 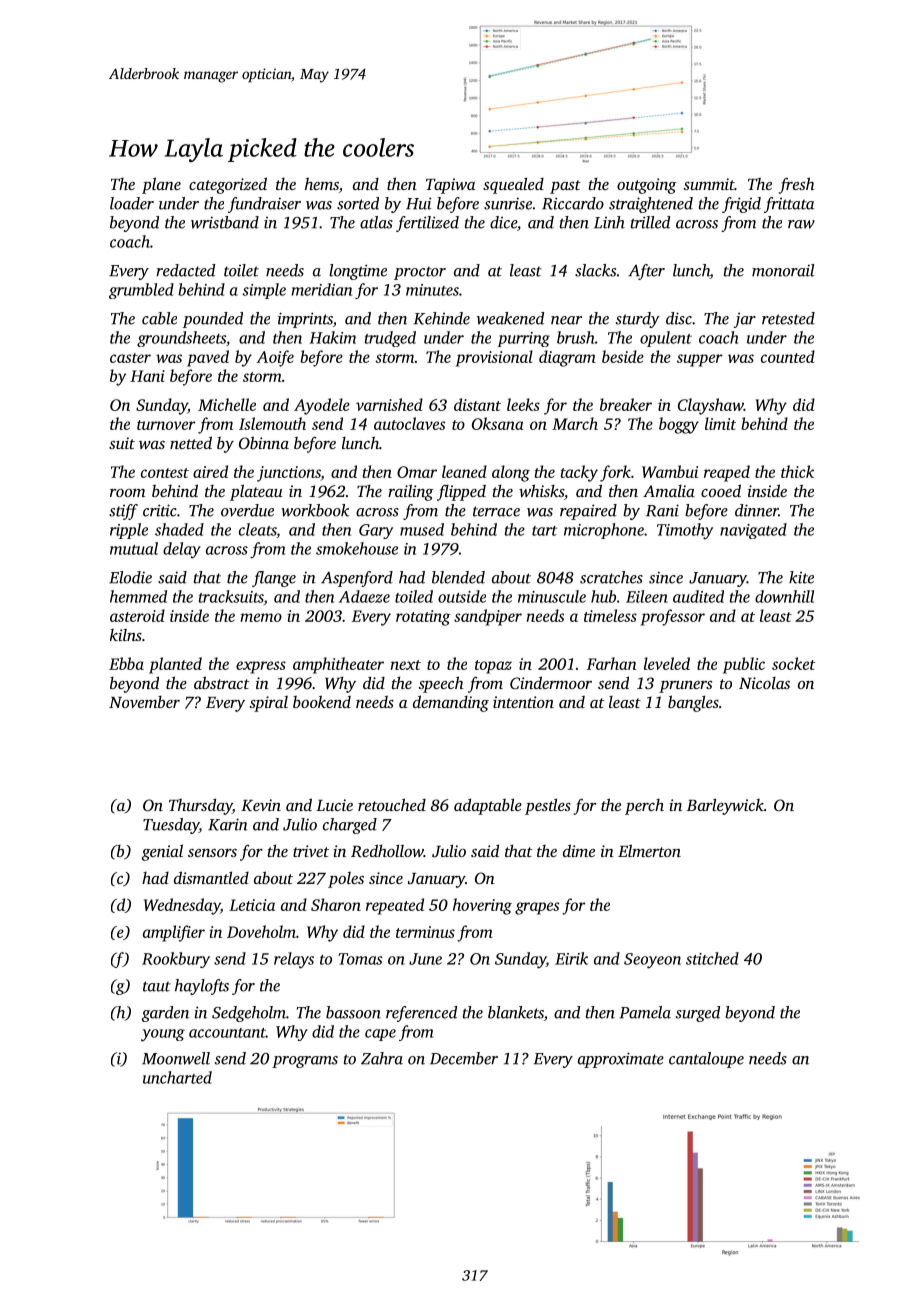 What do you see at coordinates (621, 1060) in the screenshot?
I see `approximate` at bounding box center [621, 1060].
